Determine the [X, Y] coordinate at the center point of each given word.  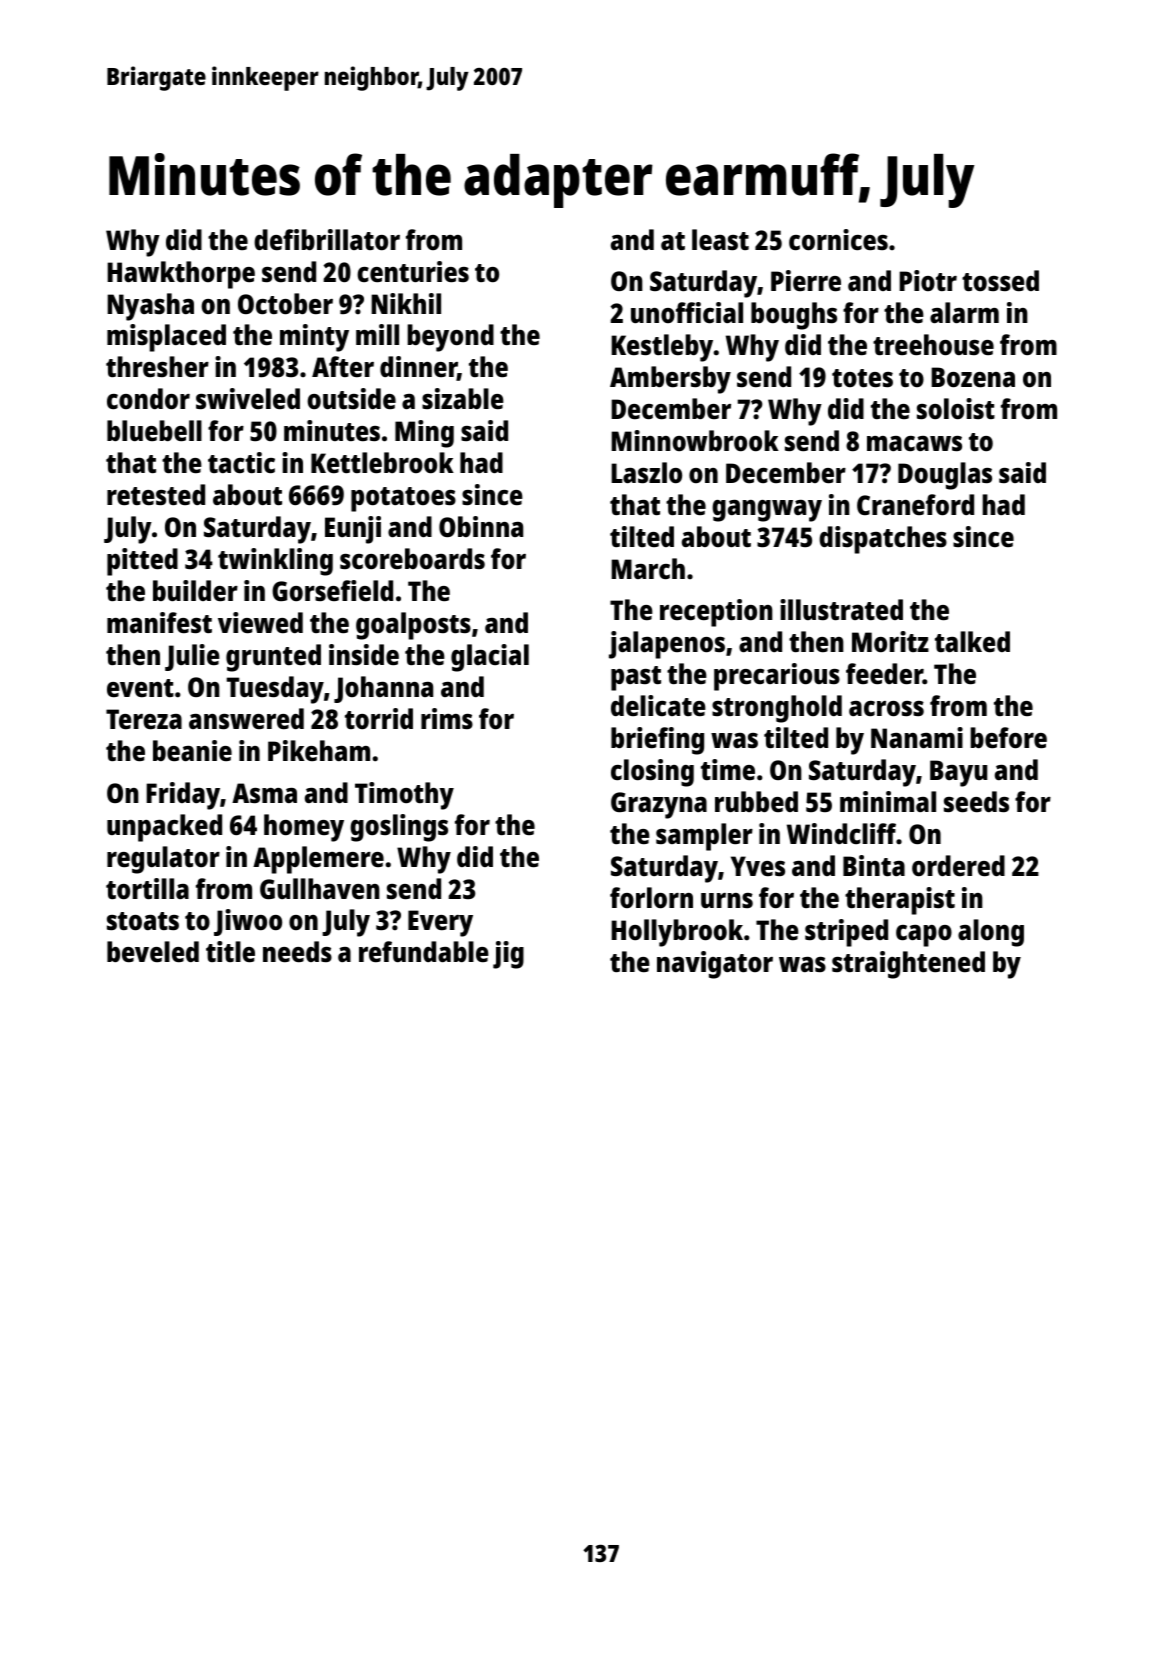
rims [447, 718]
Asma [264, 793]
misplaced [166, 338]
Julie [192, 657]
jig [508, 955]
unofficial [687, 312]
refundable [424, 951]
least [720, 240]
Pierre [806, 281]
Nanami [917, 737]
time [728, 770]
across [886, 709]
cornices [838, 240]
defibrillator [327, 239]
